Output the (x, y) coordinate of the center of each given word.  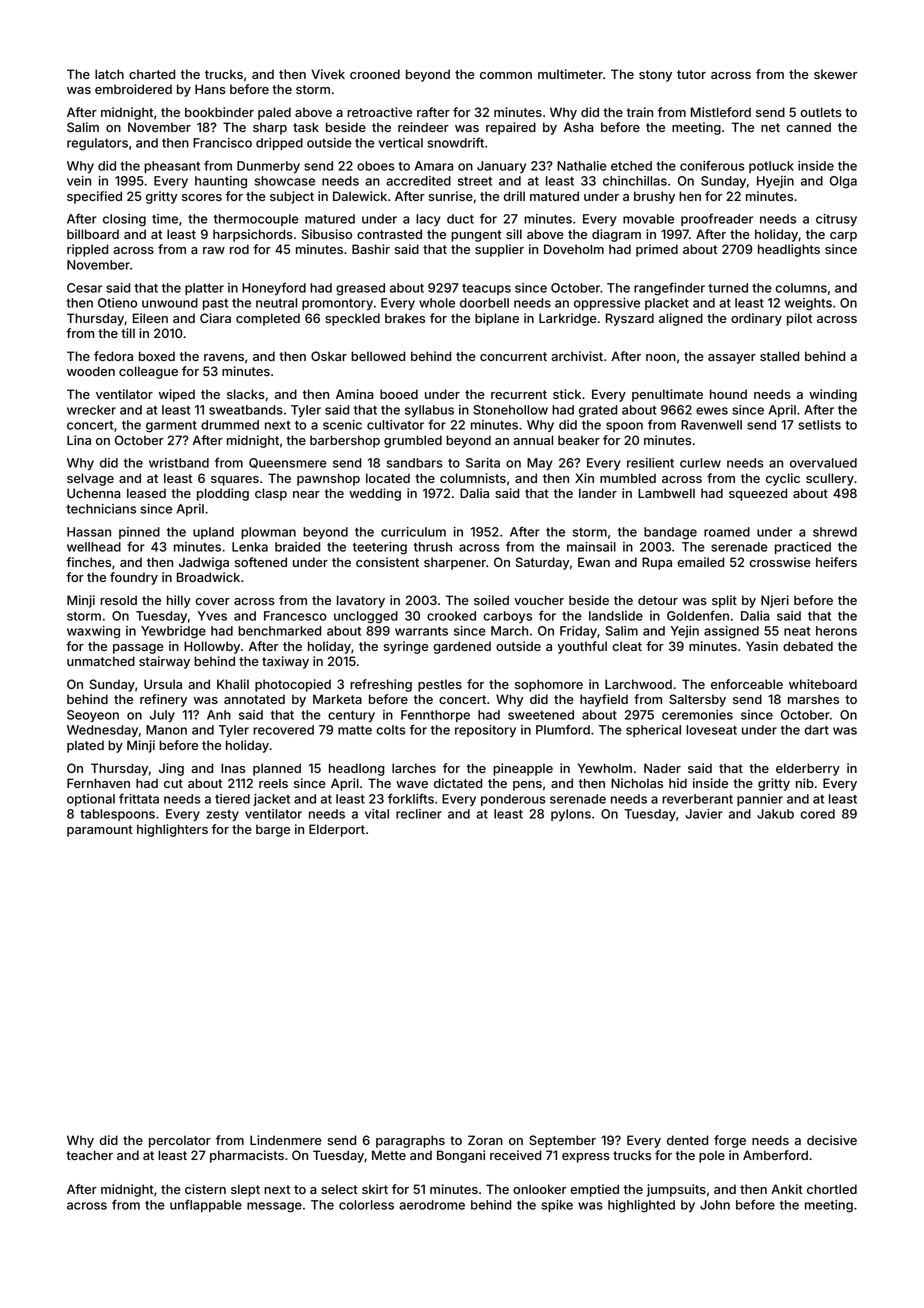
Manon (166, 730)
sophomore (549, 685)
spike (557, 1206)
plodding (223, 494)
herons (836, 631)
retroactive (379, 112)
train (640, 112)
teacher (89, 1155)
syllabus (429, 411)
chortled (832, 1189)
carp (843, 237)
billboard (93, 234)
